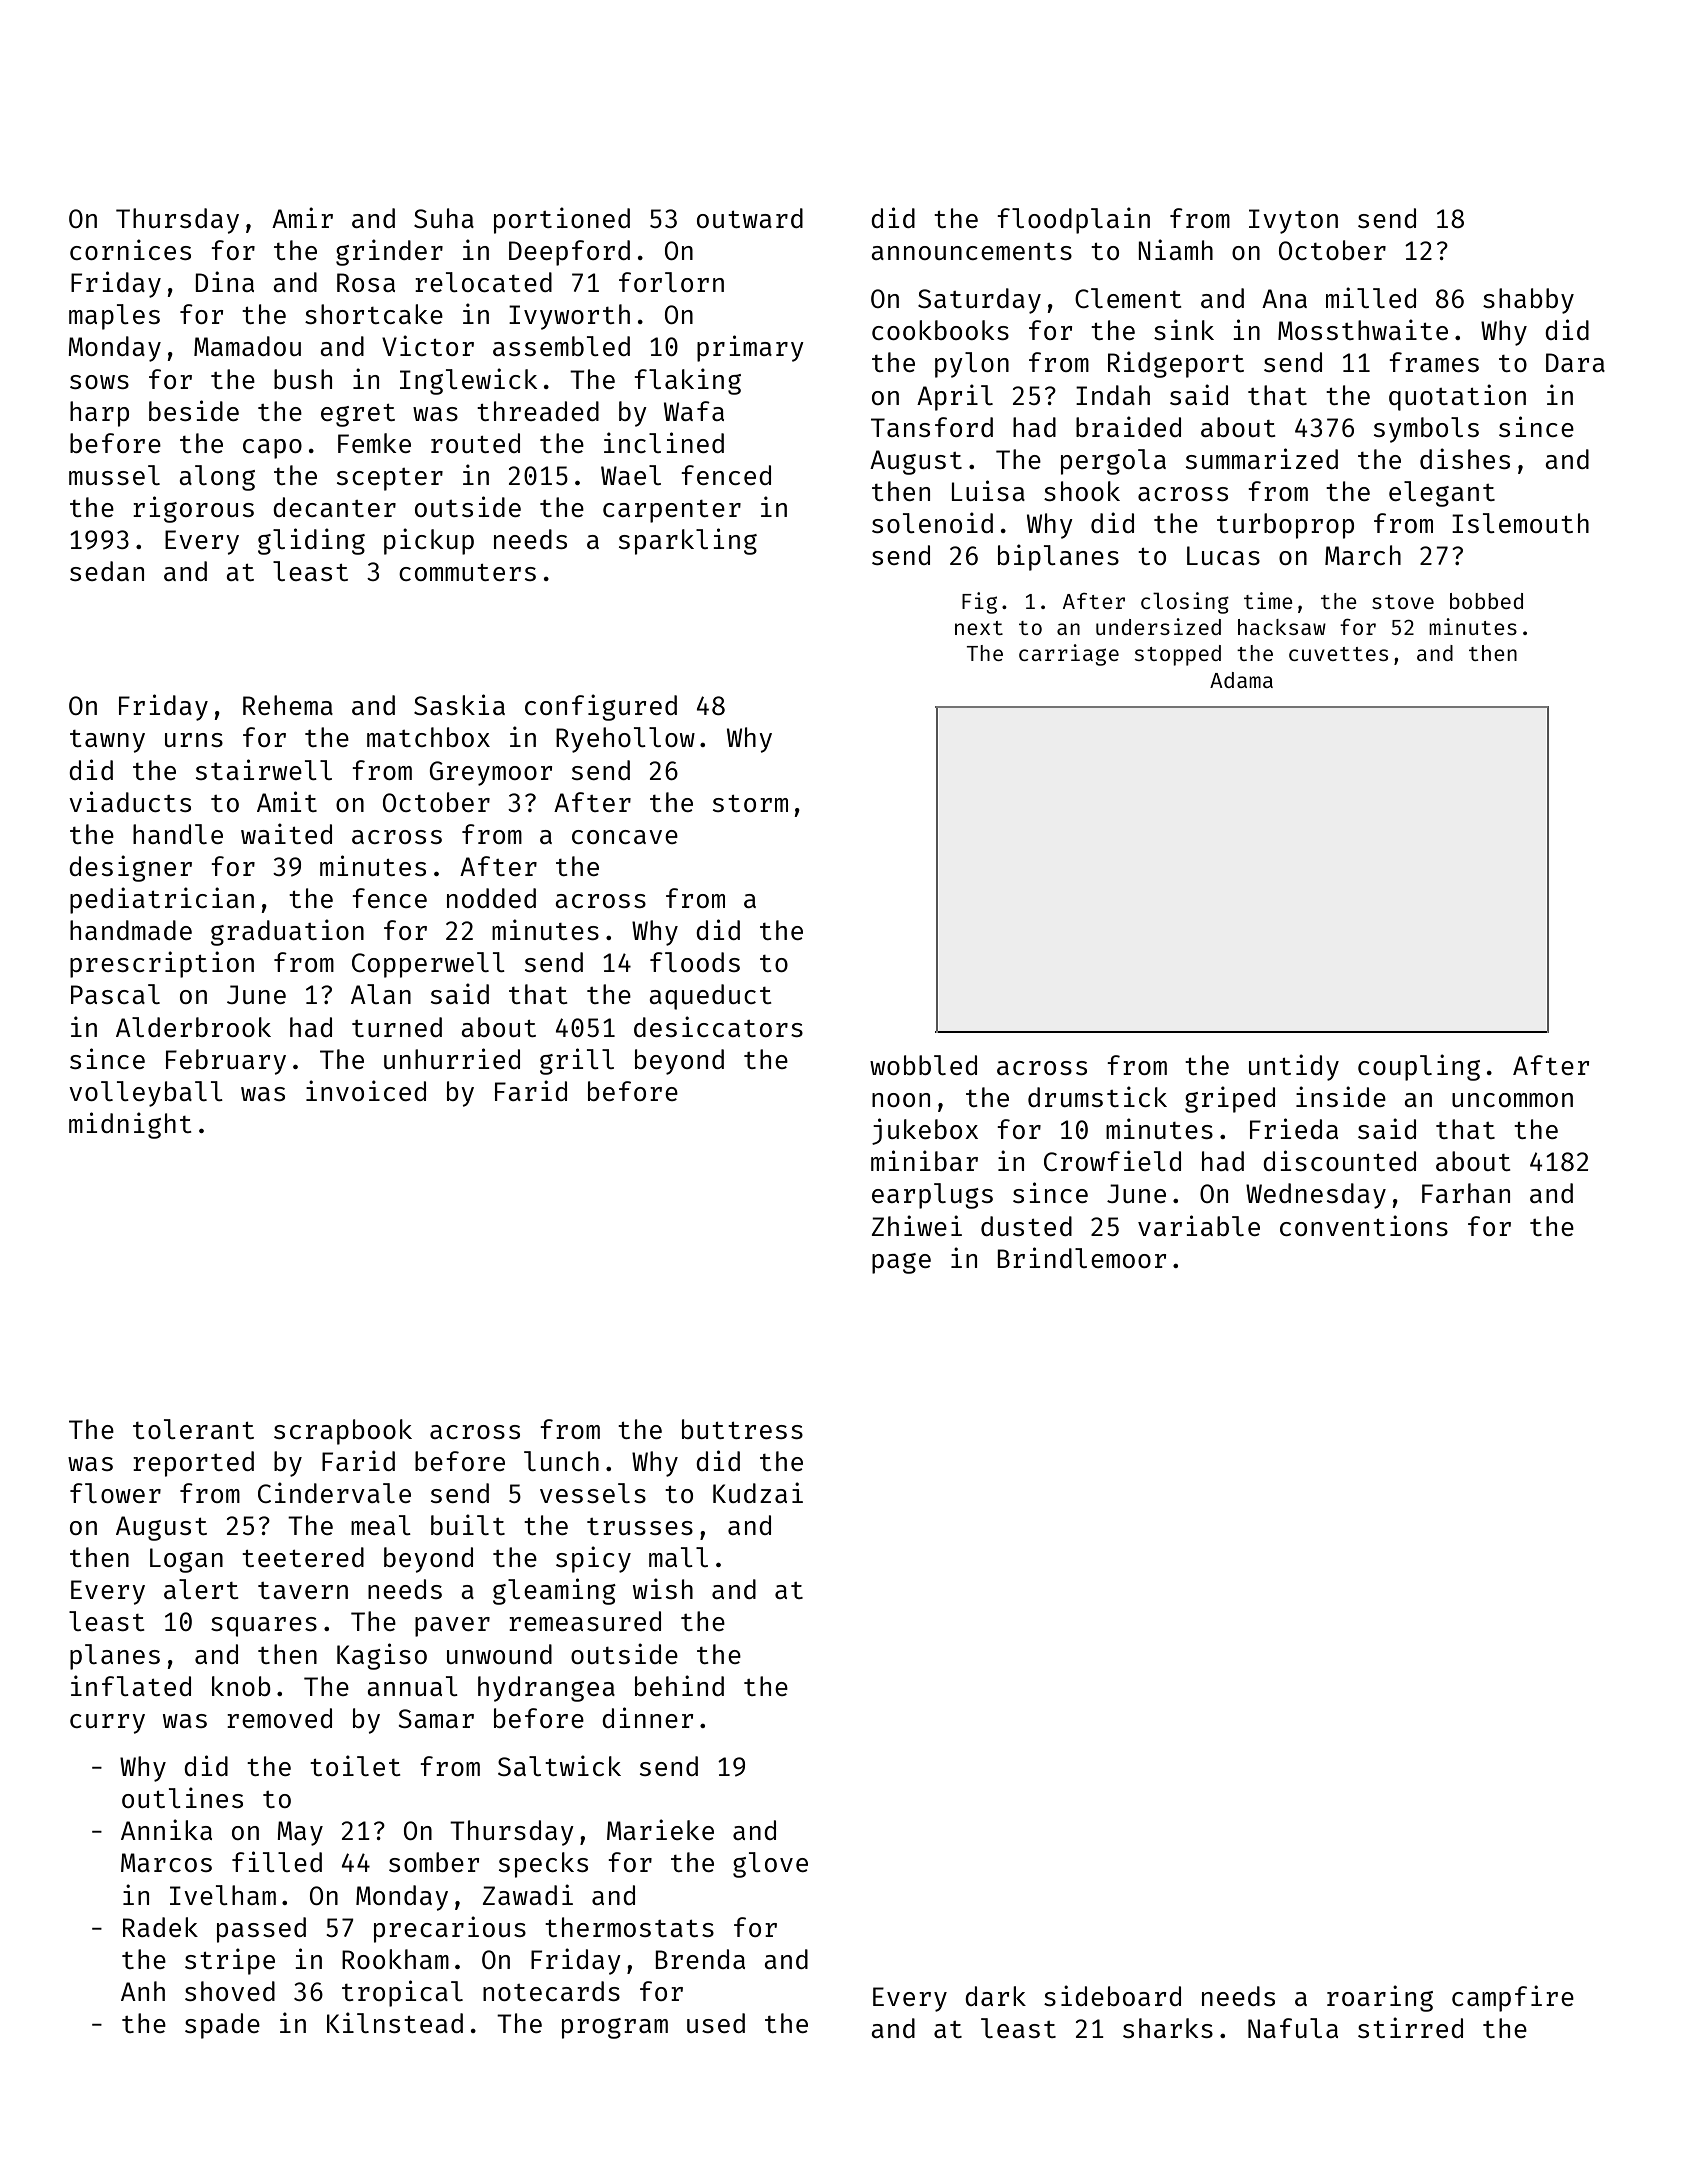  Describe the element at coordinates (750, 218) in the document. I see `outward` at that location.
